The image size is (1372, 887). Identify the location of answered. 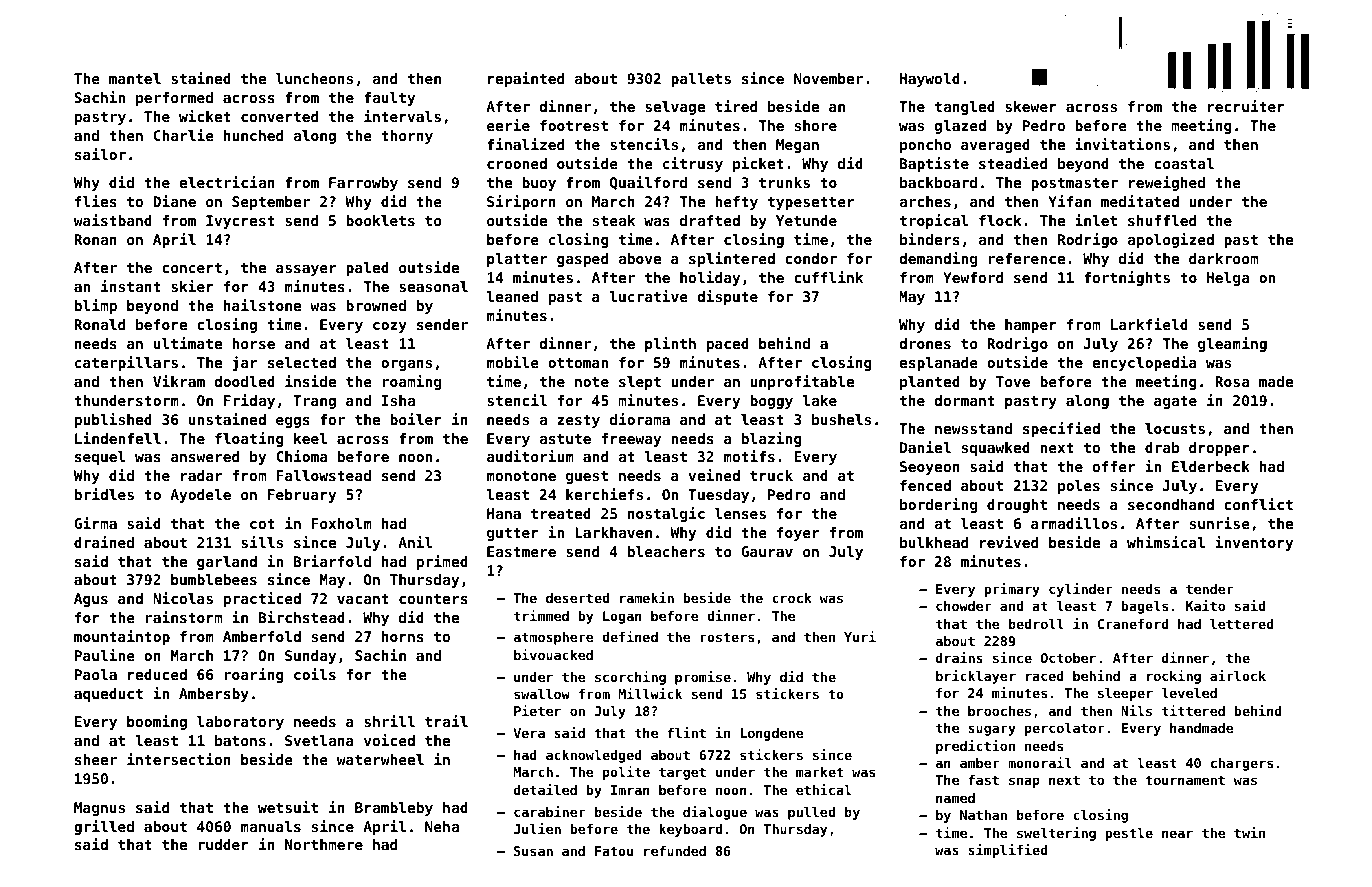
(205, 456).
